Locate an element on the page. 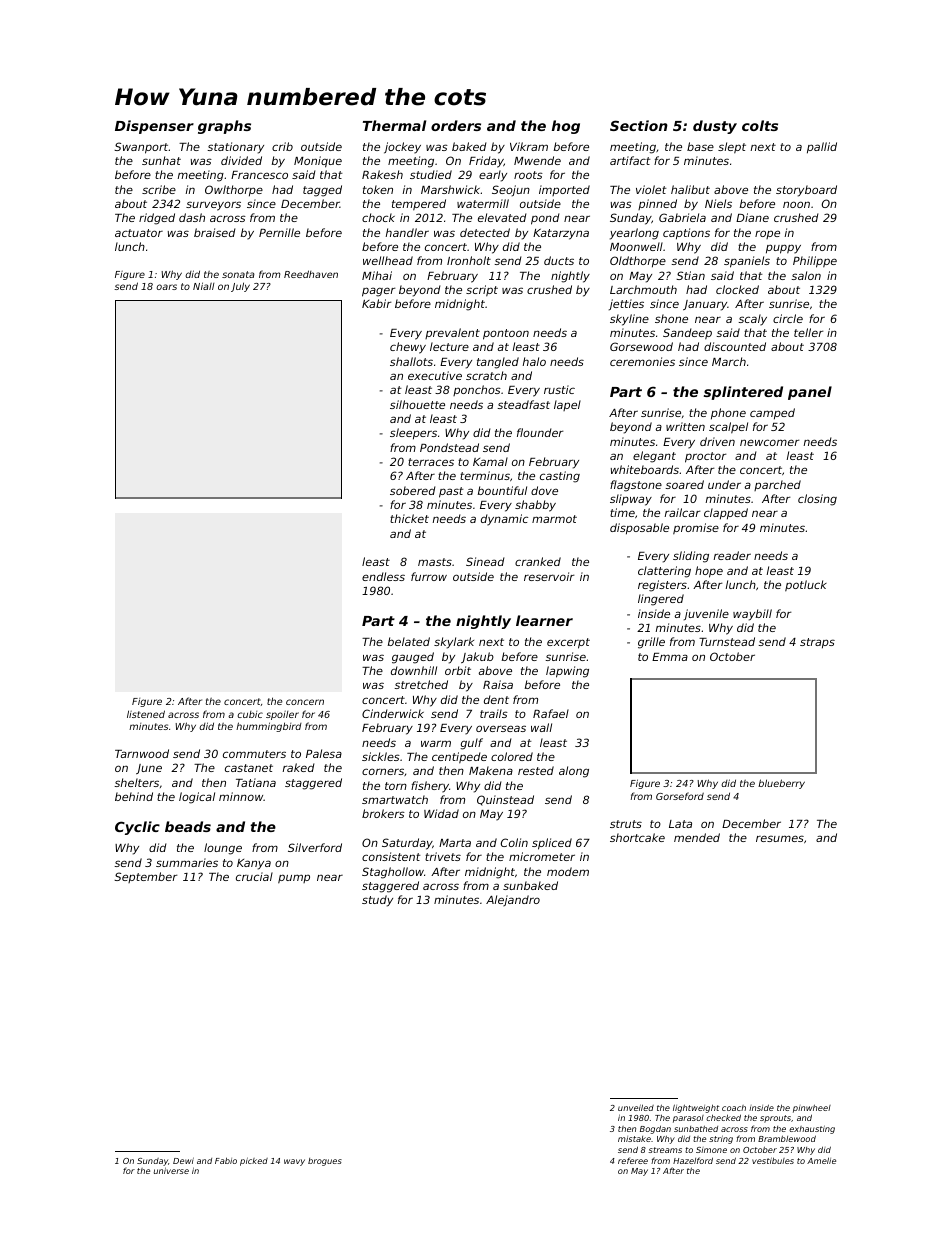 The height and width of the document is (1233, 952). orbit is located at coordinates (458, 670).
